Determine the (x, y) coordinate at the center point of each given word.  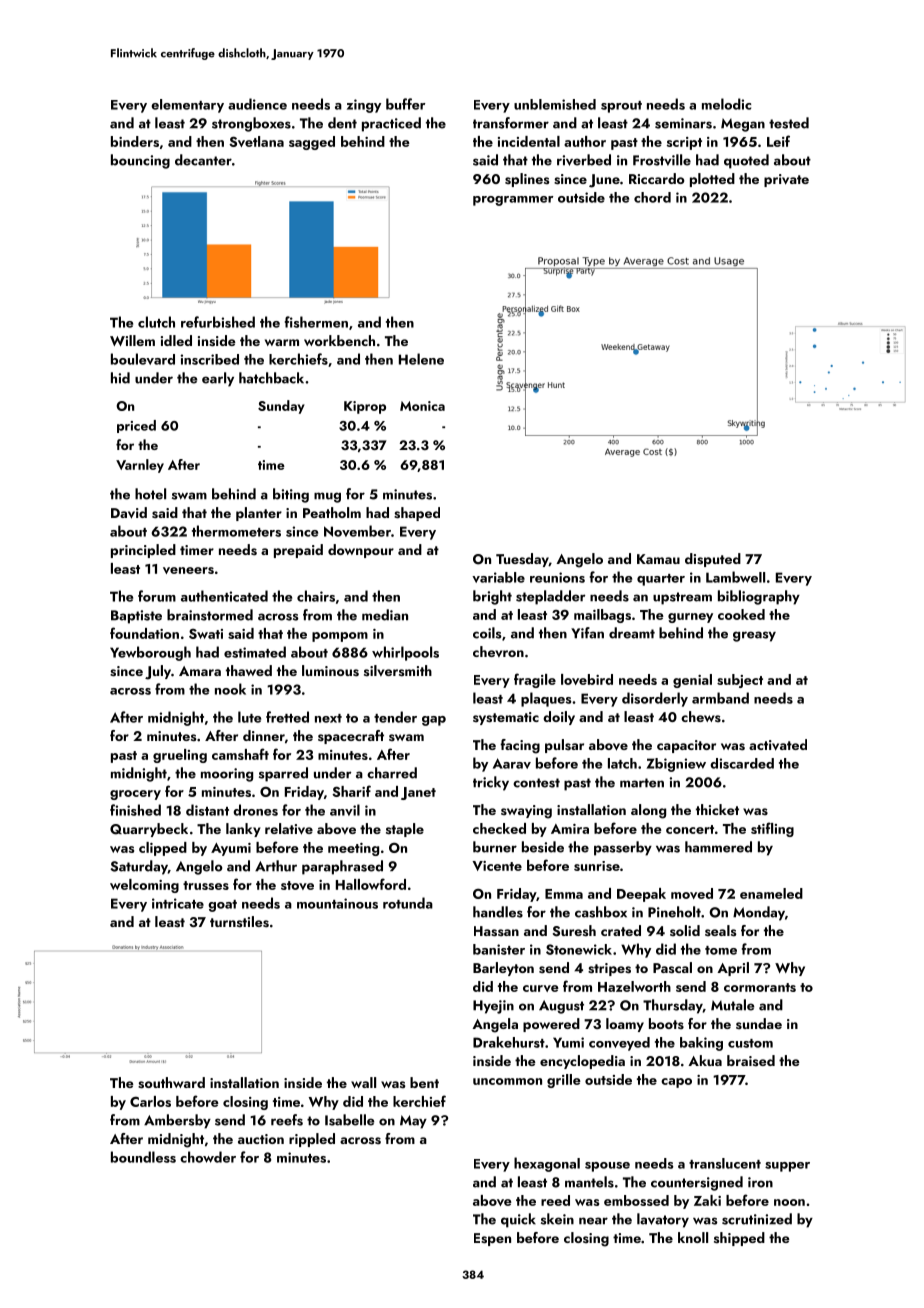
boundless (143, 1157)
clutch (156, 322)
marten (642, 783)
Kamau (658, 559)
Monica (422, 406)
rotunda (408, 903)
